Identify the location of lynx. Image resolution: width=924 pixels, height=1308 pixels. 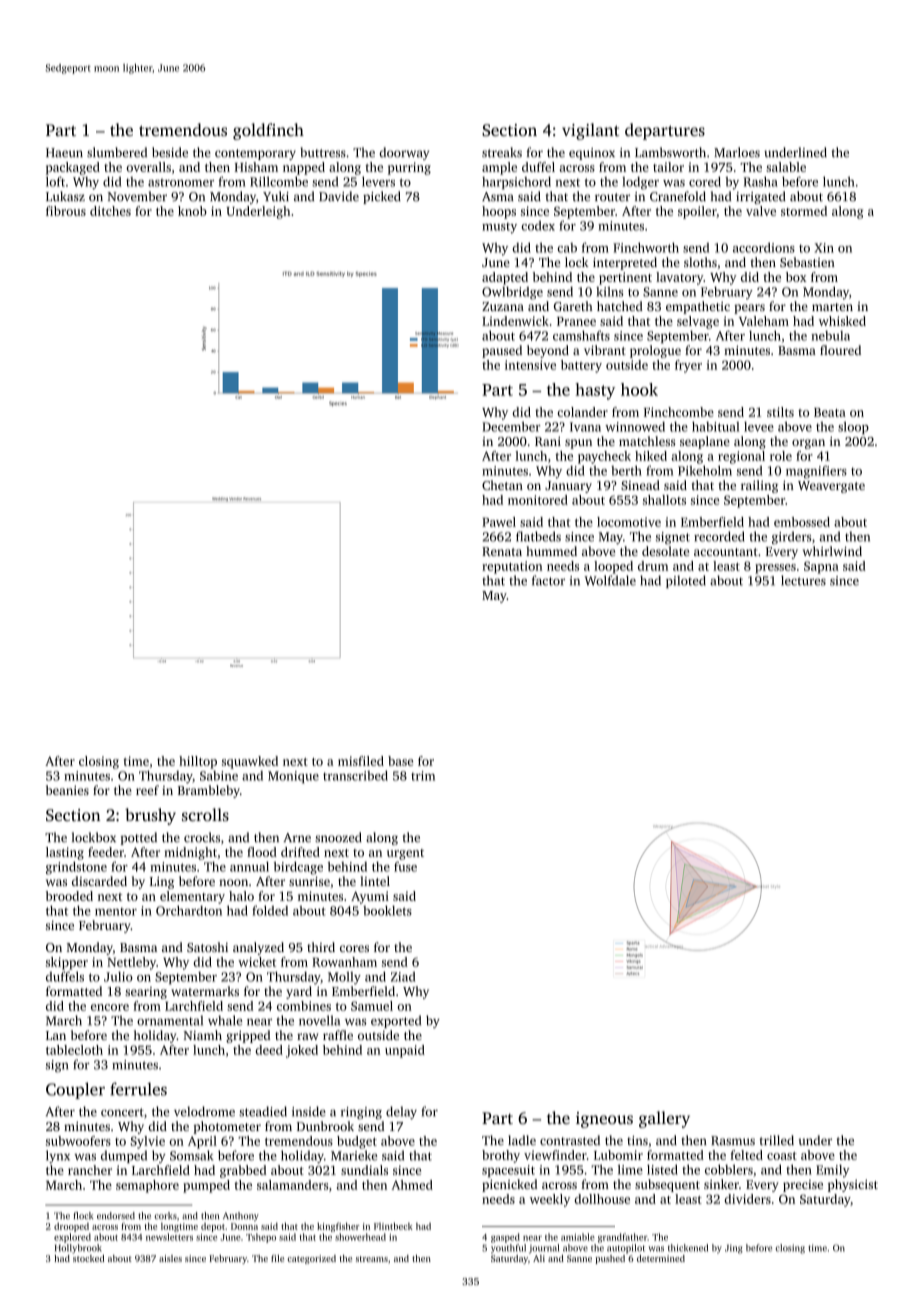
(58, 1156).
